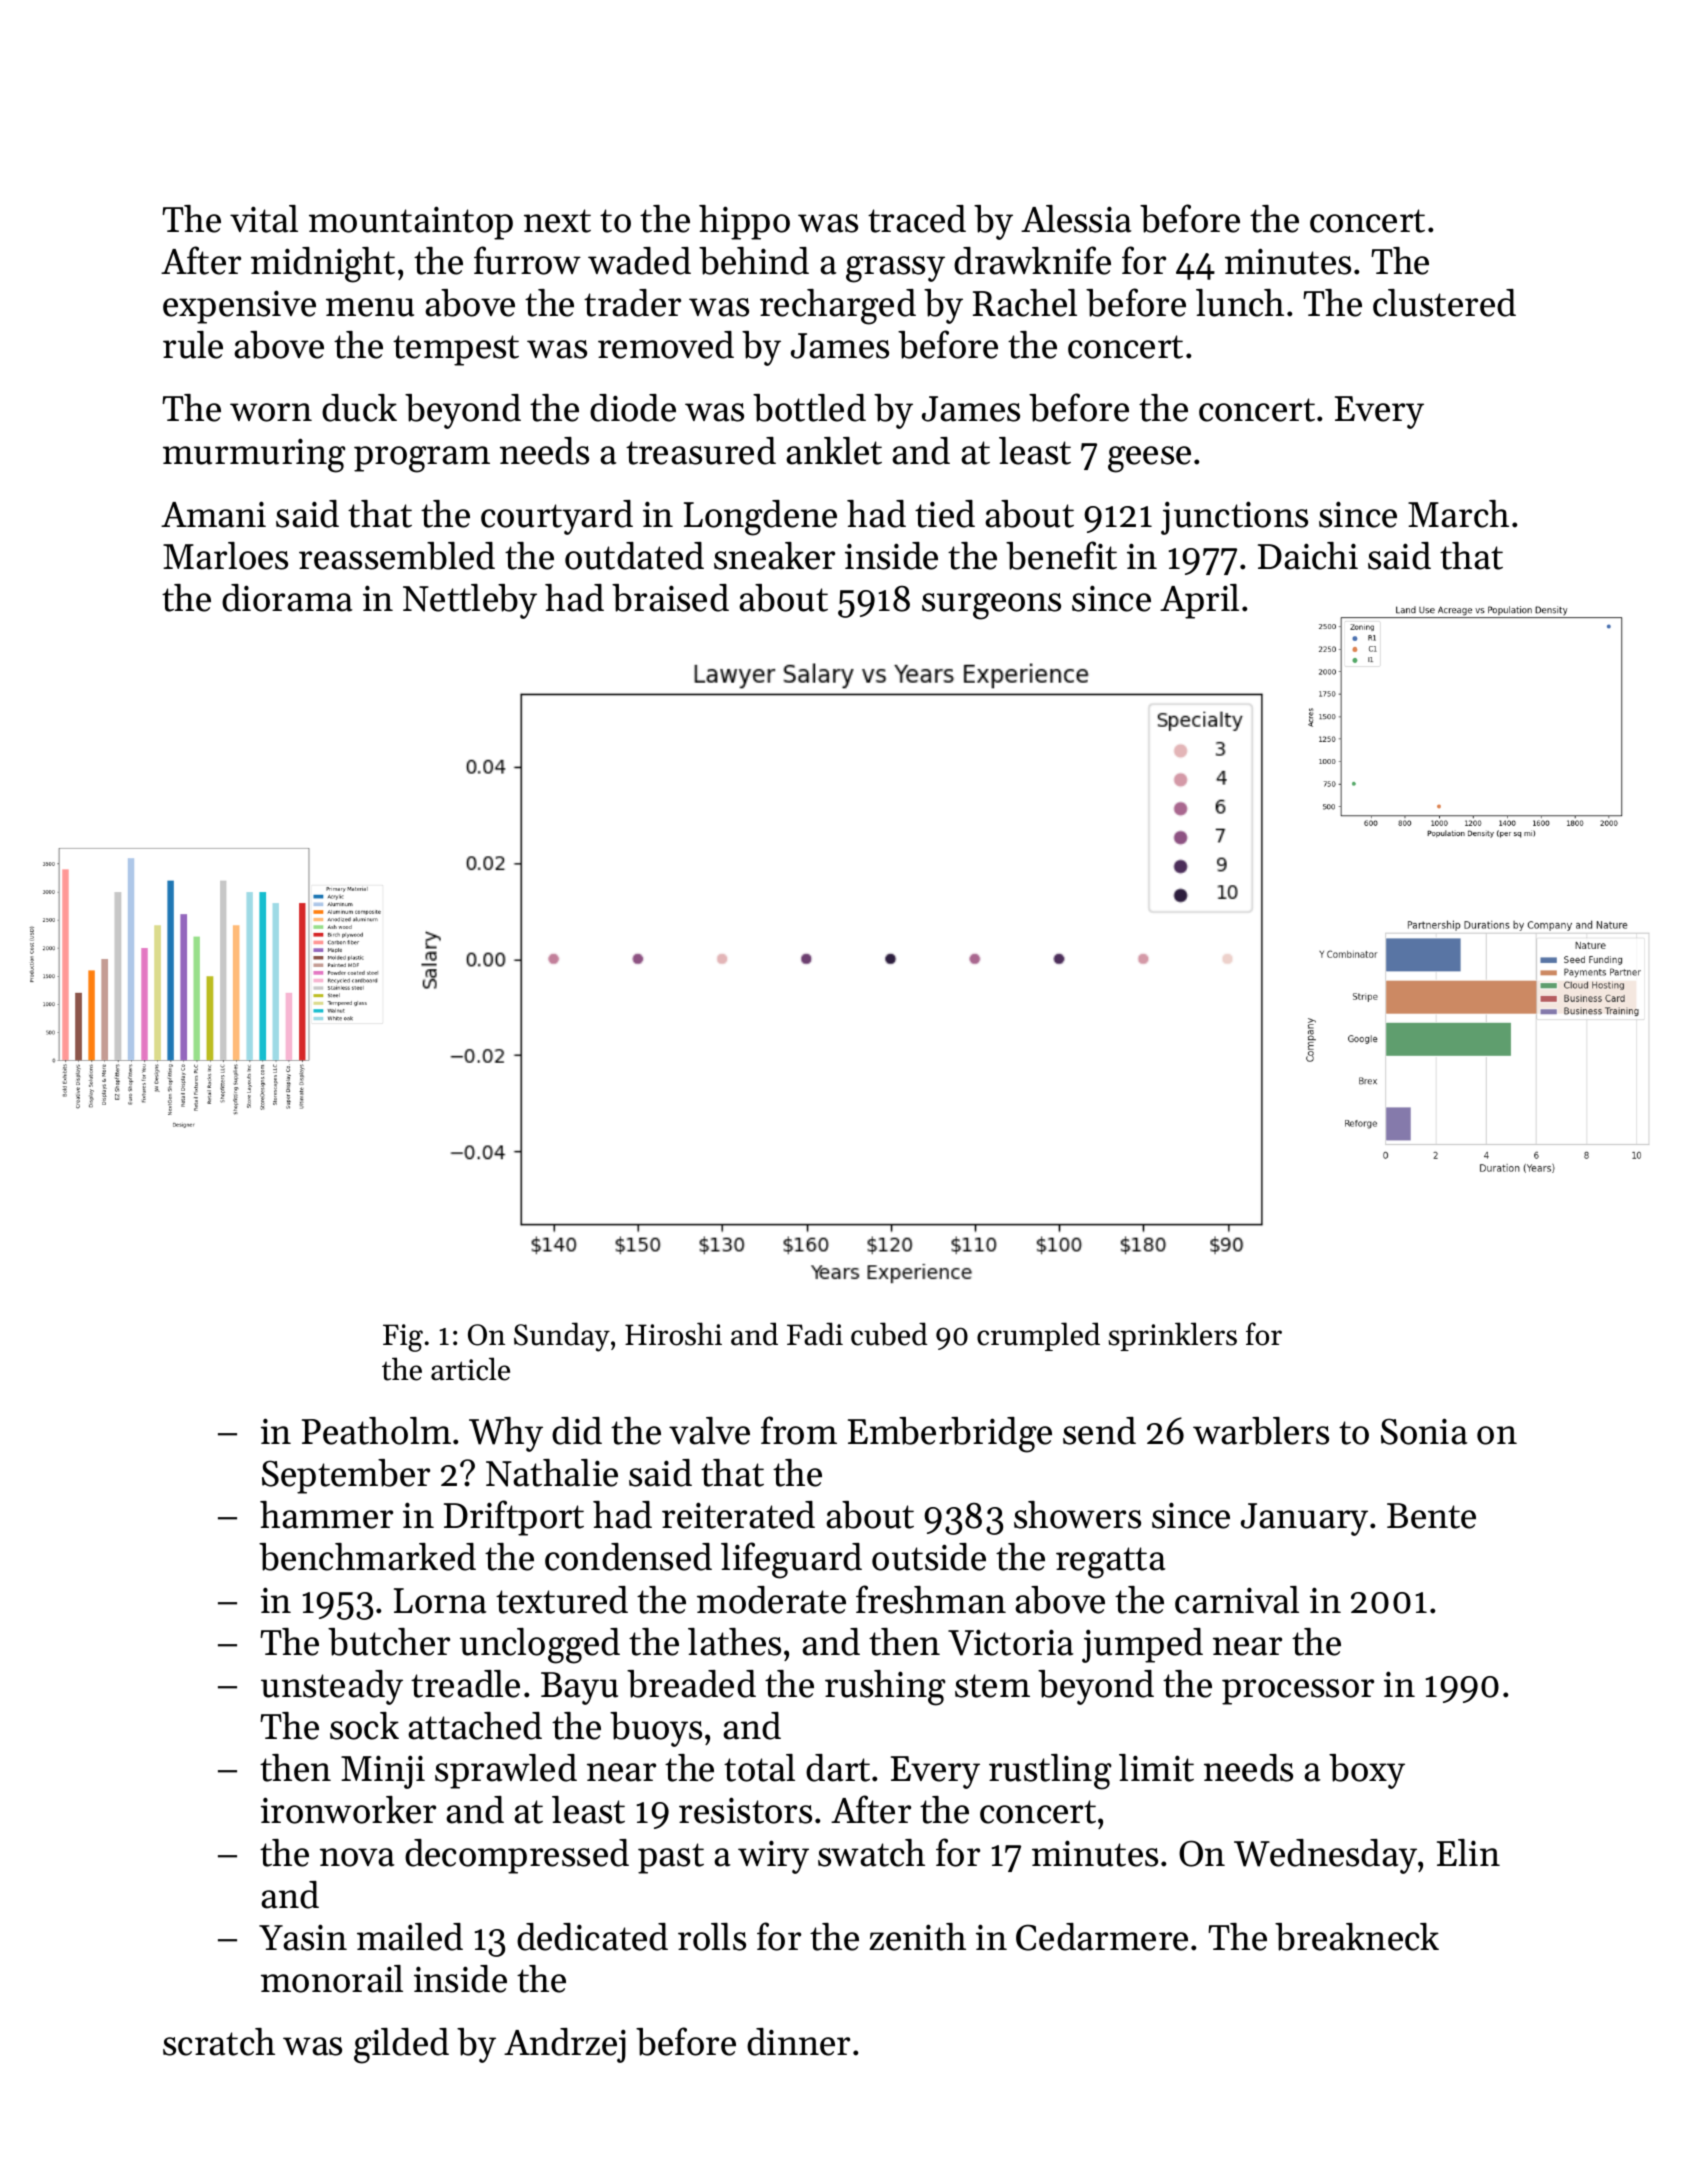  What do you see at coordinates (264, 219) in the document?
I see `vital` at bounding box center [264, 219].
